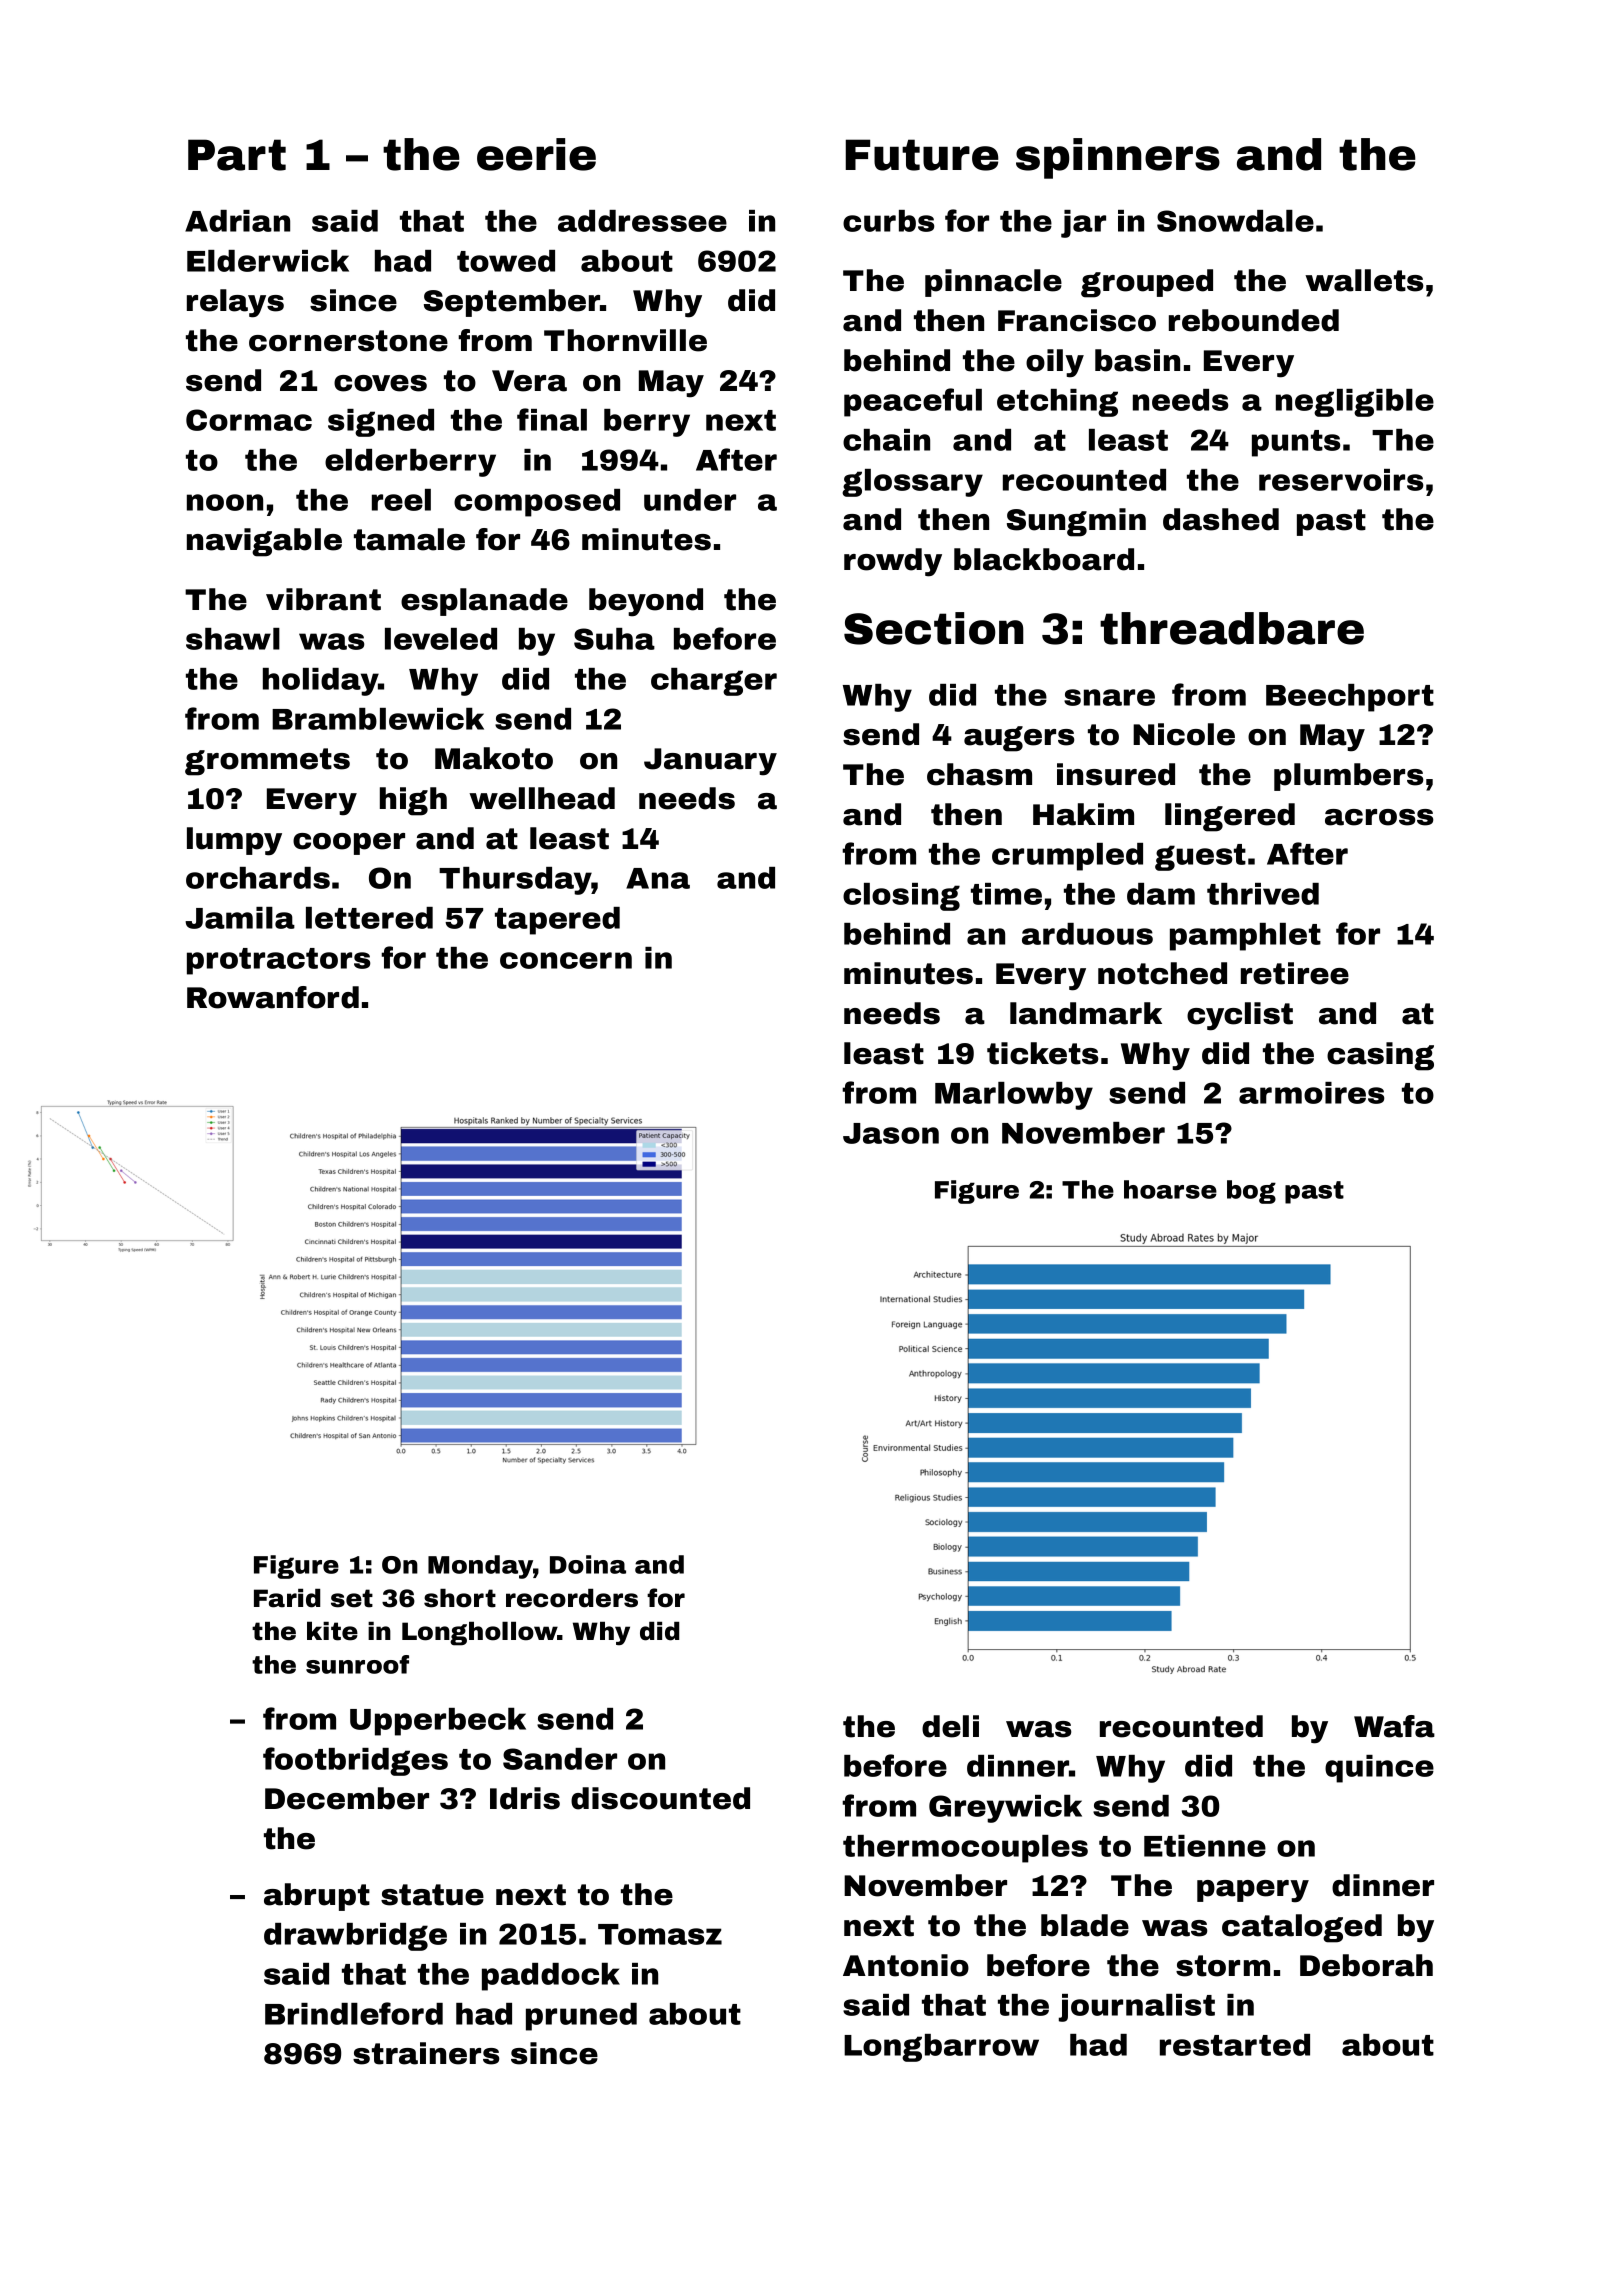 Image resolution: width=1620 pixels, height=2292 pixels. What do you see at coordinates (354, 2013) in the screenshot?
I see `Brindleford` at bounding box center [354, 2013].
